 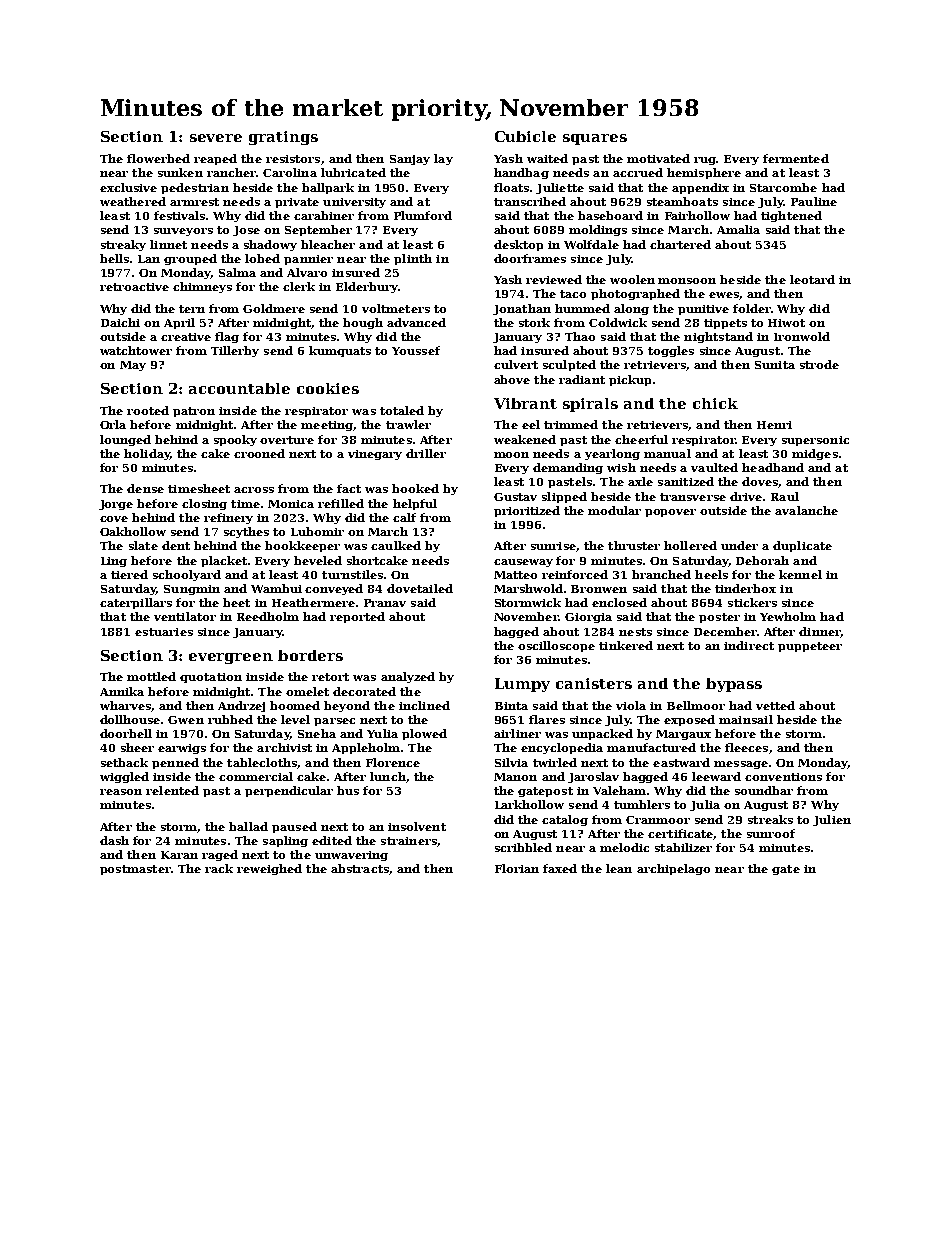 I want to click on severe, so click(x=216, y=138).
